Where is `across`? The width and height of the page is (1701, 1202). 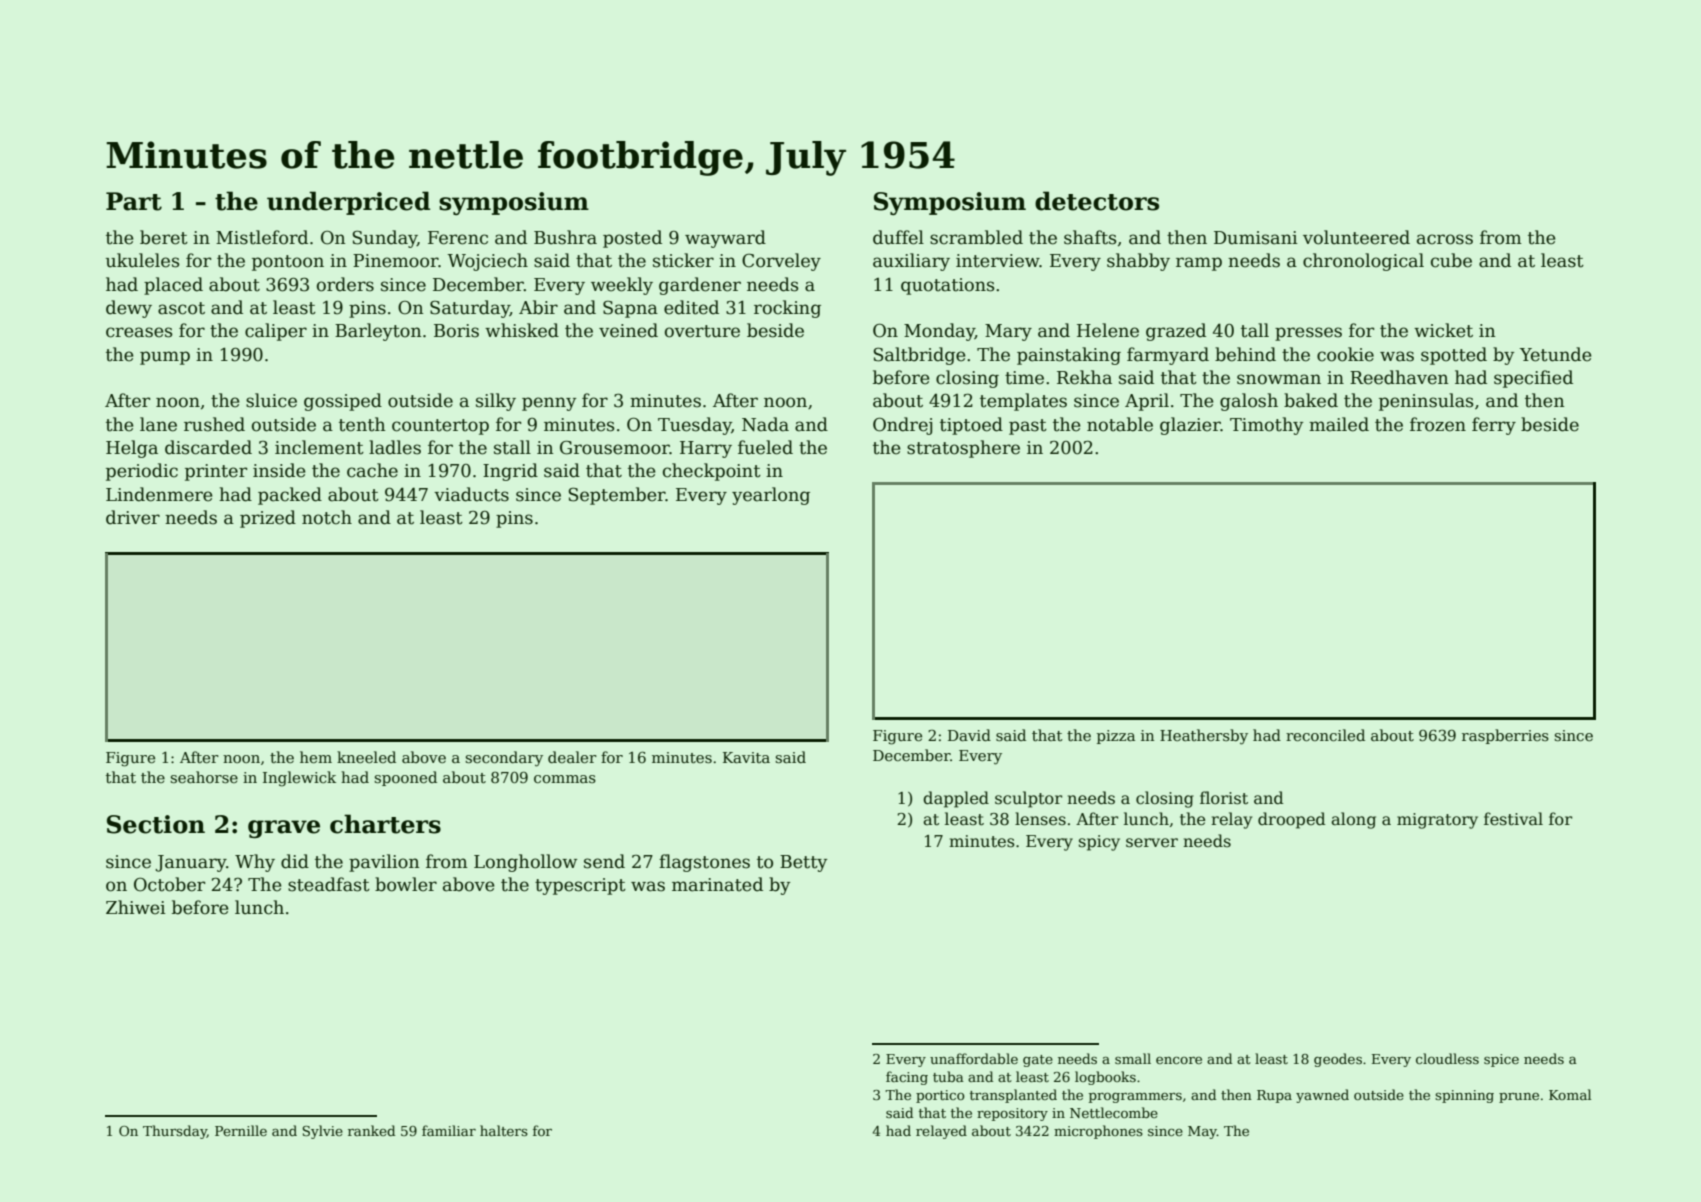 across is located at coordinates (1445, 239).
